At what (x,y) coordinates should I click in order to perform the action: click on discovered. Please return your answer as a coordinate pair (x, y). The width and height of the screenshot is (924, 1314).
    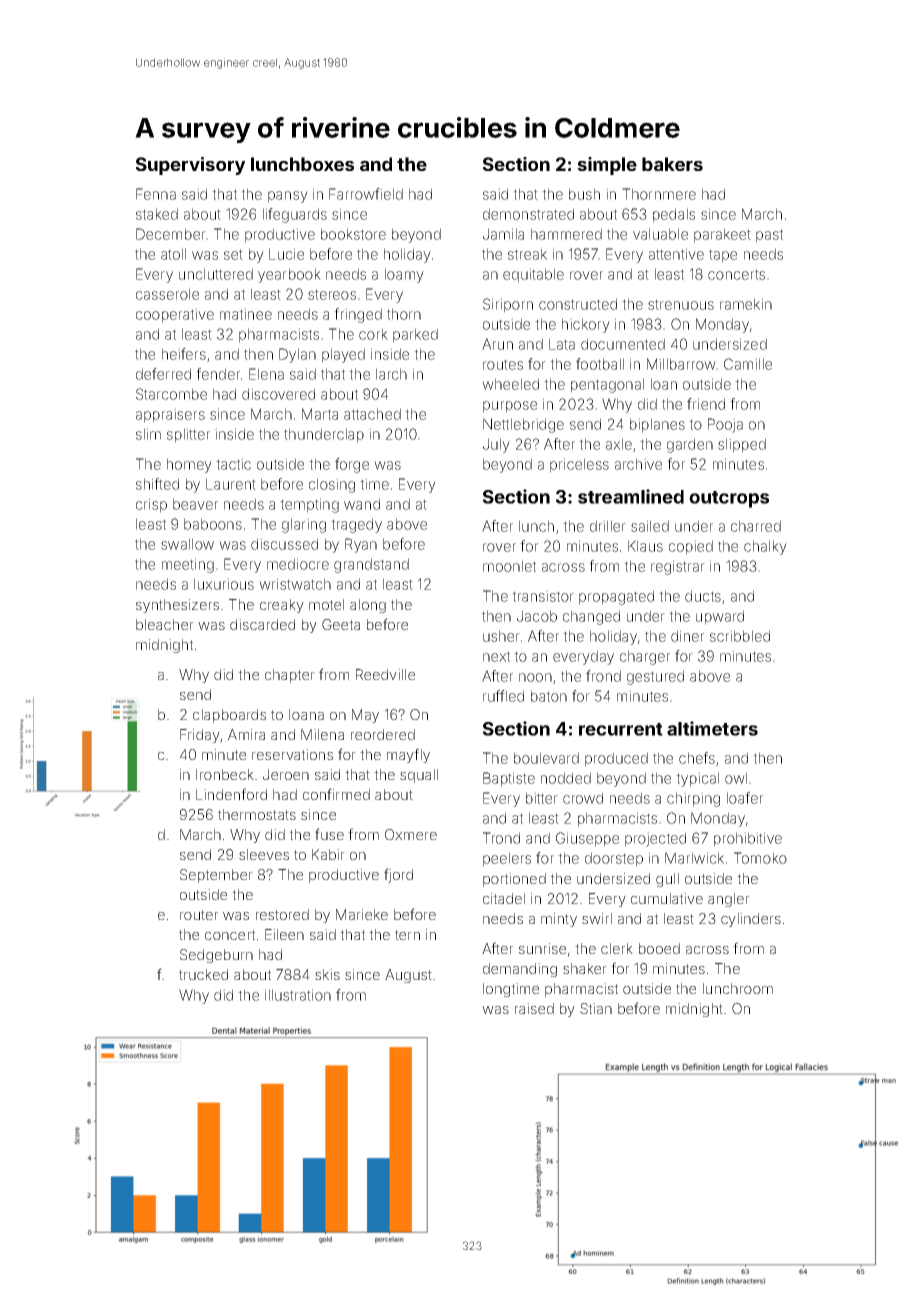
    Looking at the image, I should click on (278, 394).
